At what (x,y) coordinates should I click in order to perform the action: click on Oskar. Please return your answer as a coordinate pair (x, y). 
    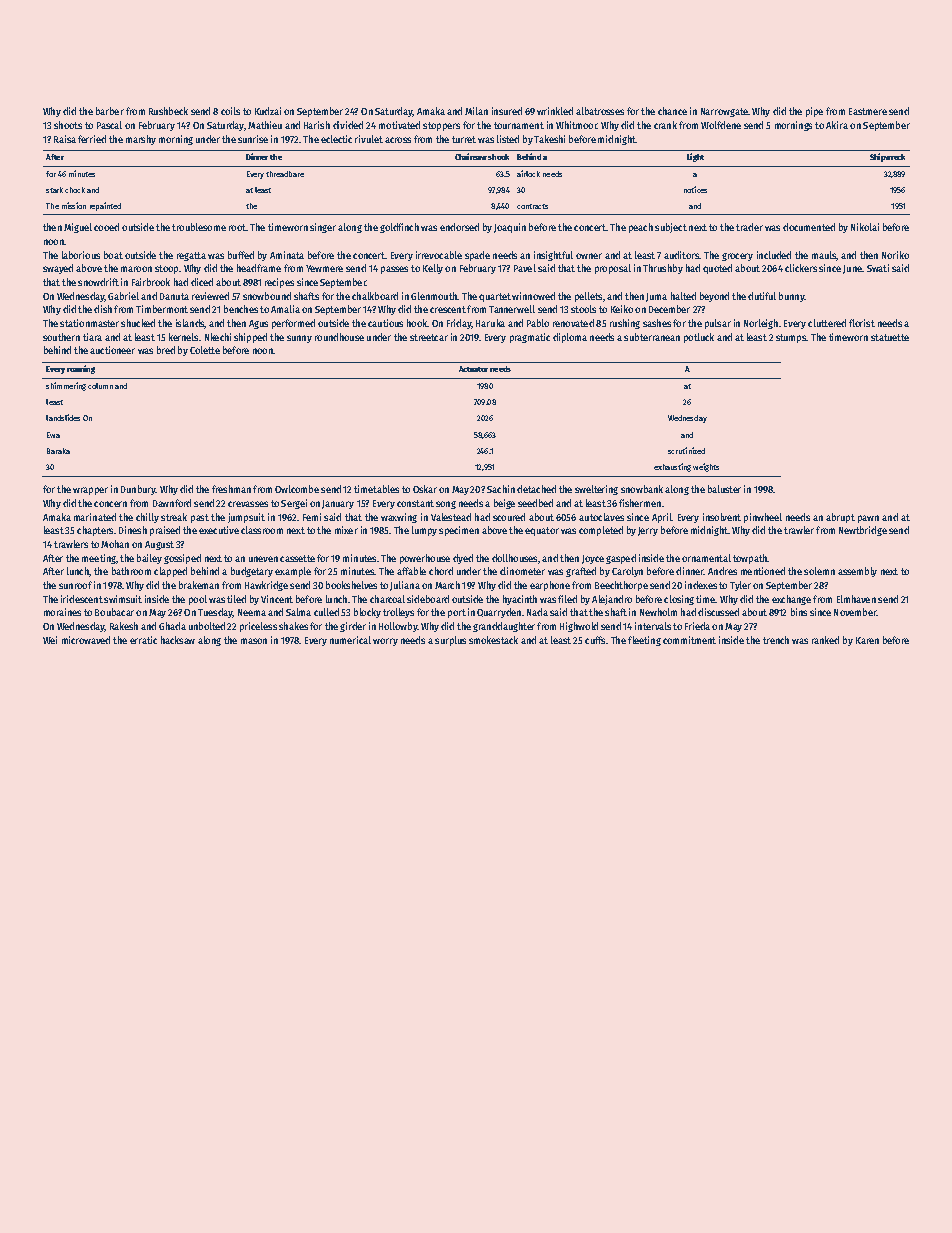
    Looking at the image, I should click on (425, 489).
